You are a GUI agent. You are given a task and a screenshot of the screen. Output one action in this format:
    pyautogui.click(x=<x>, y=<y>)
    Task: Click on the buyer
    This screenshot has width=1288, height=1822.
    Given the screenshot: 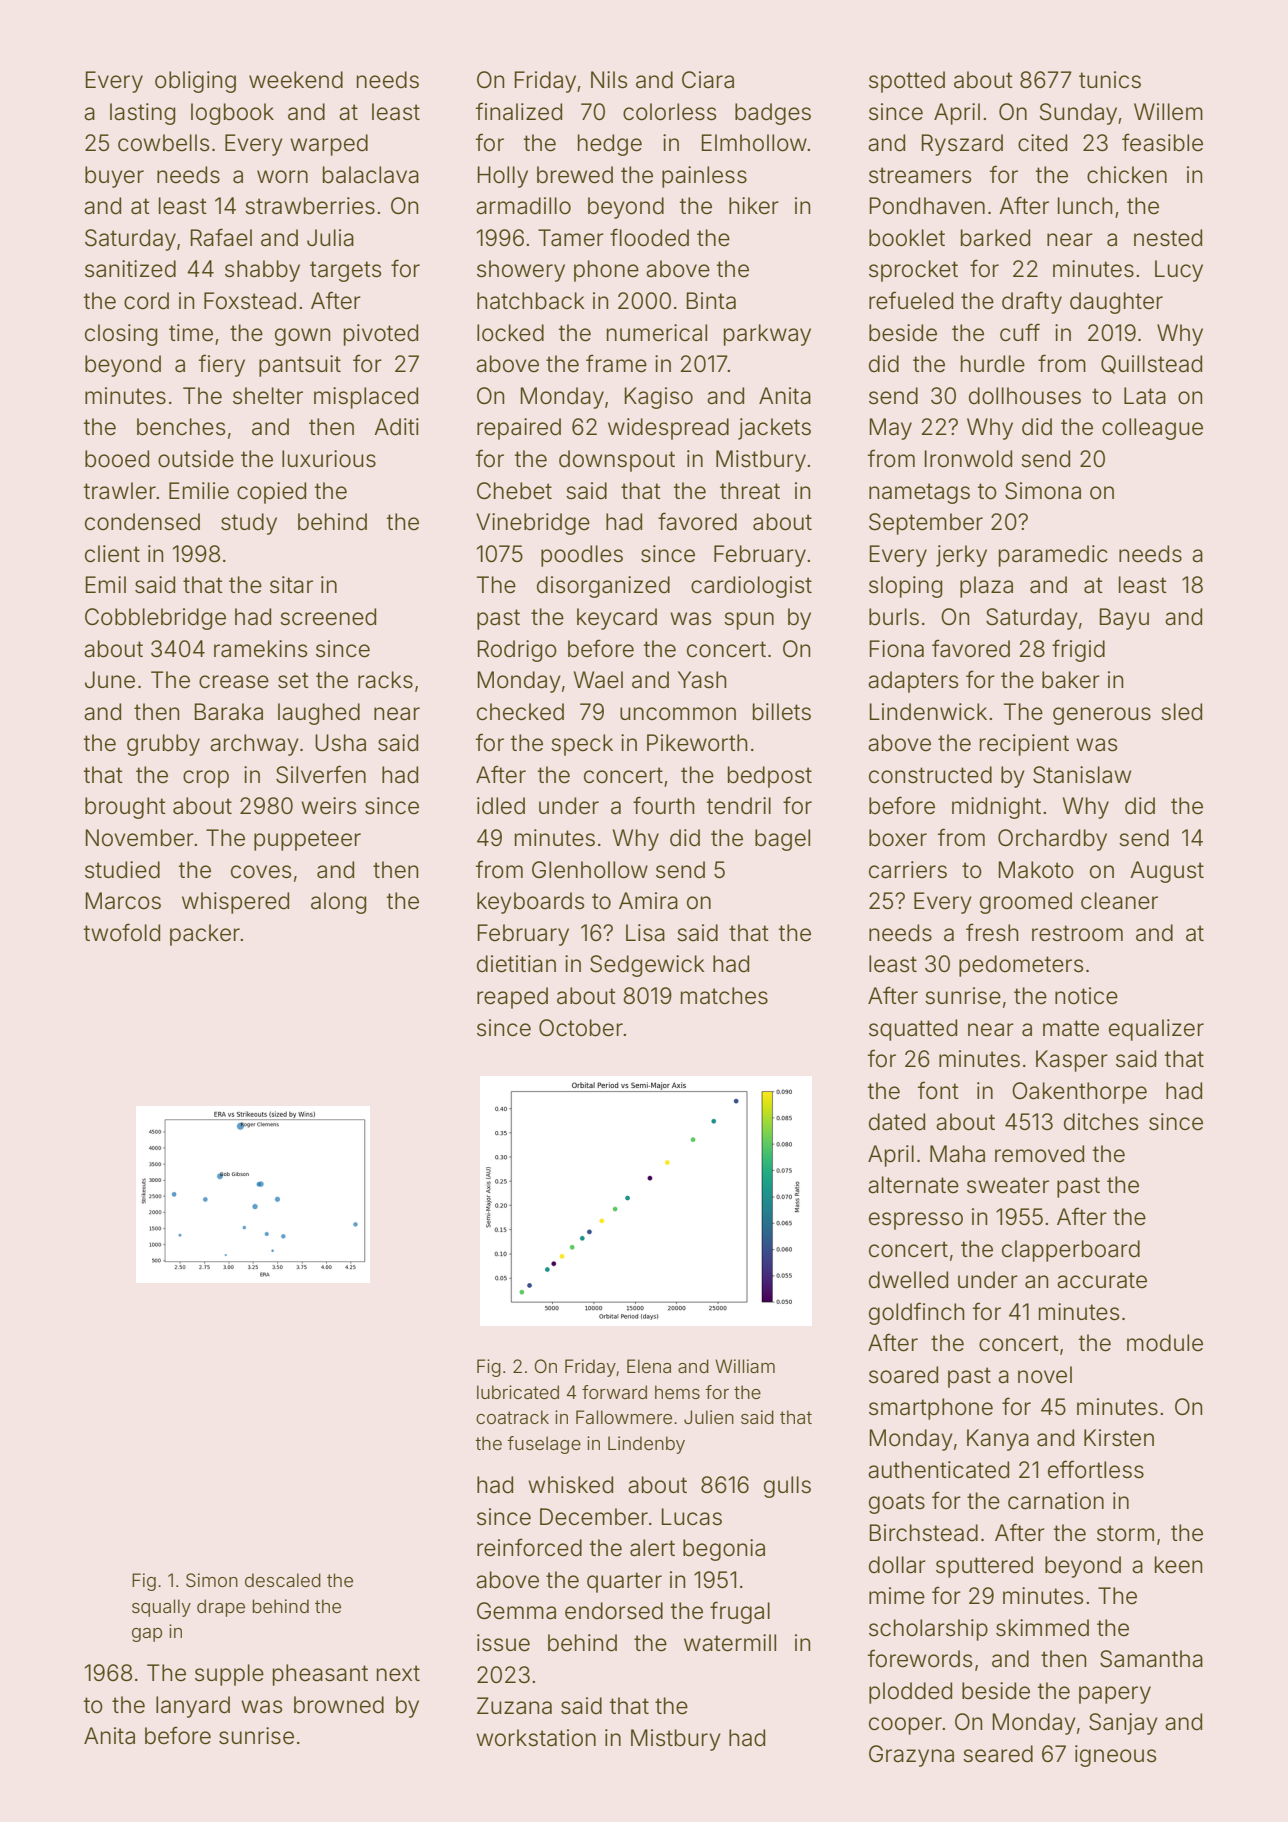 What is the action you would take?
    pyautogui.click(x=114, y=177)
